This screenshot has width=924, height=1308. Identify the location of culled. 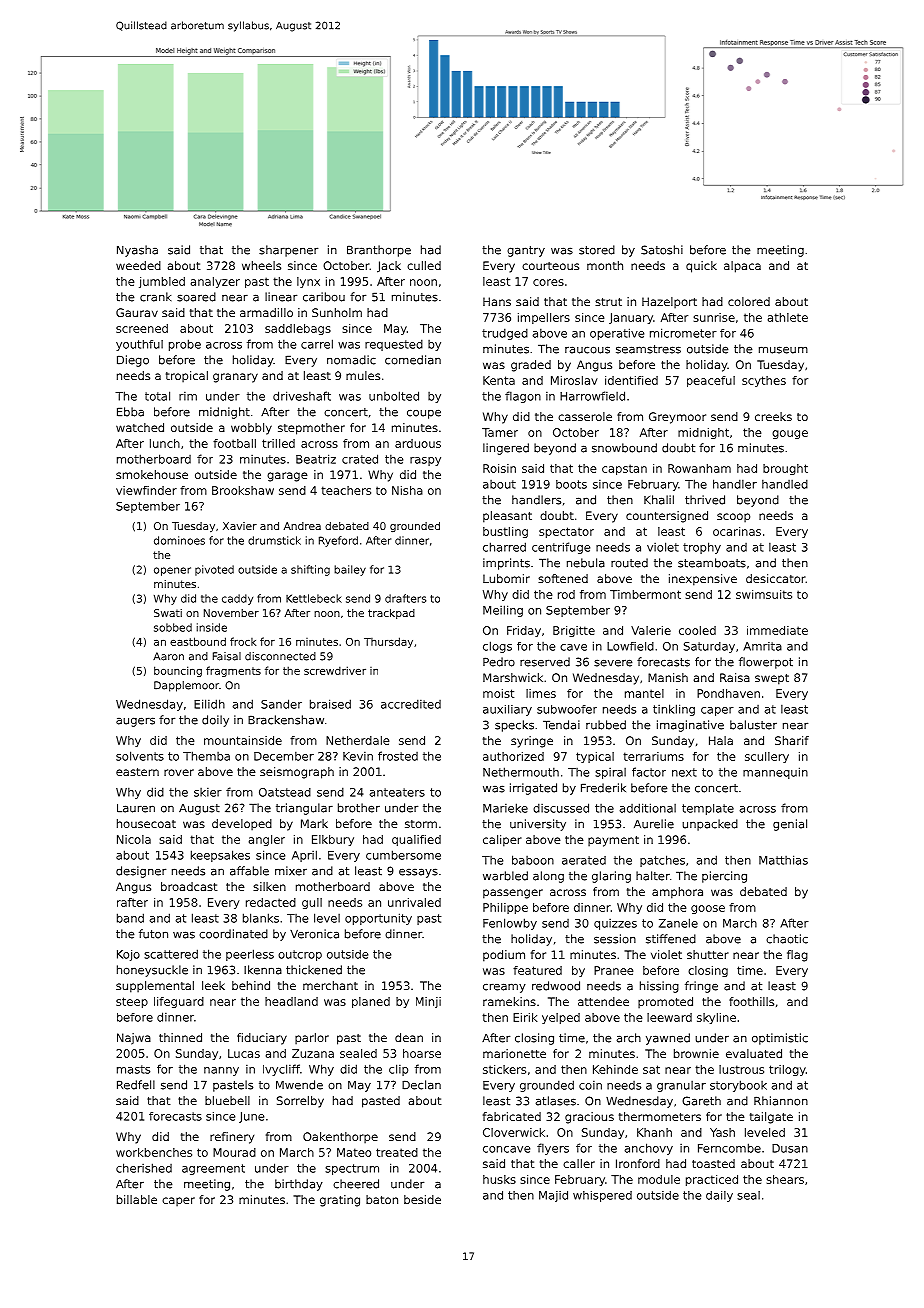
(424, 265).
